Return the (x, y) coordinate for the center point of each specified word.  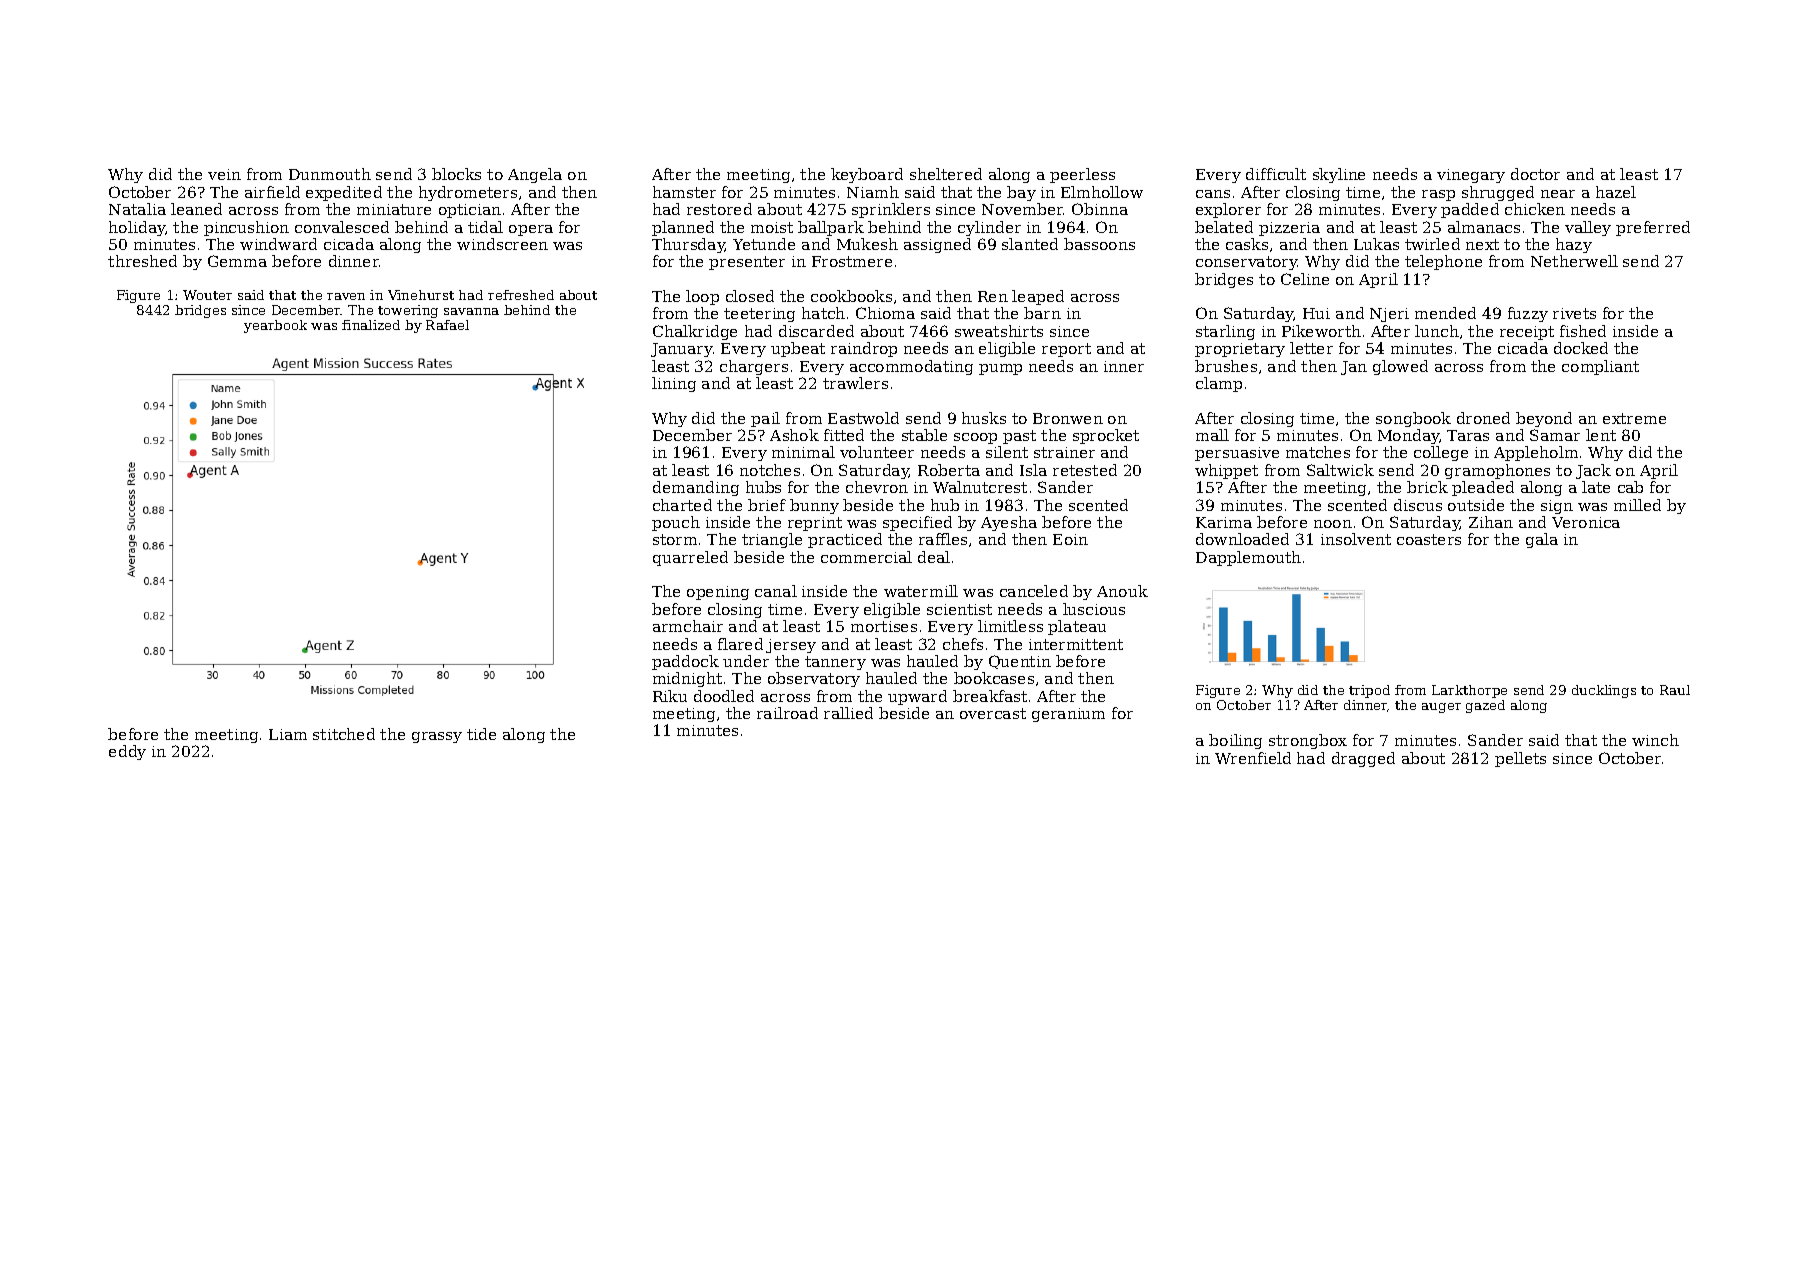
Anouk (1122, 591)
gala (1542, 540)
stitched (344, 734)
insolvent (1356, 539)
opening (718, 593)
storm (675, 539)
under (746, 661)
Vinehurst (421, 295)
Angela (535, 175)
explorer (1228, 210)
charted (682, 505)
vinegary (1471, 176)
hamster (684, 192)
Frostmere (852, 261)
